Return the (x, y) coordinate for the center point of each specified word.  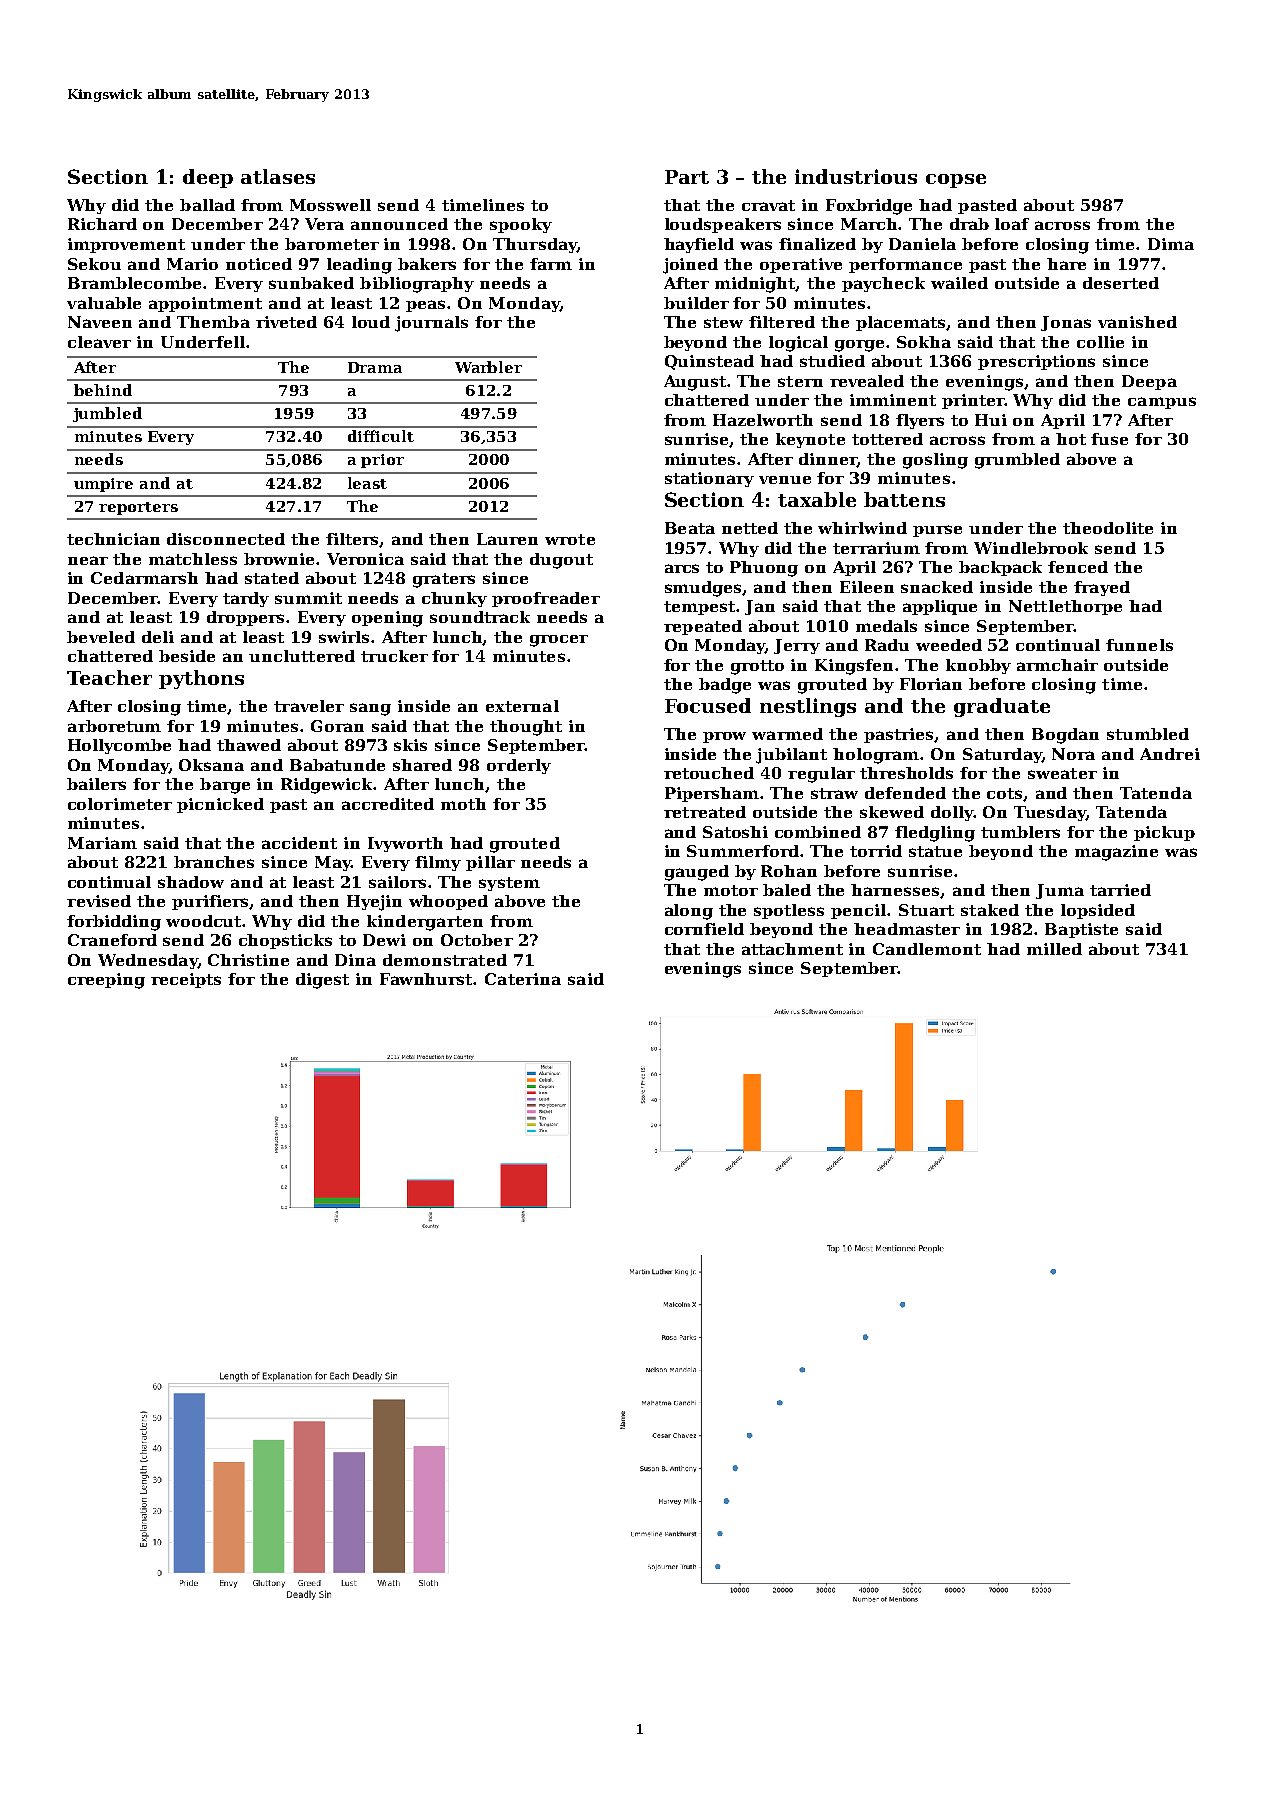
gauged (697, 873)
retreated (705, 812)
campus (1162, 403)
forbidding (114, 923)
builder (696, 303)
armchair (1057, 665)
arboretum (114, 726)
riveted (286, 322)
